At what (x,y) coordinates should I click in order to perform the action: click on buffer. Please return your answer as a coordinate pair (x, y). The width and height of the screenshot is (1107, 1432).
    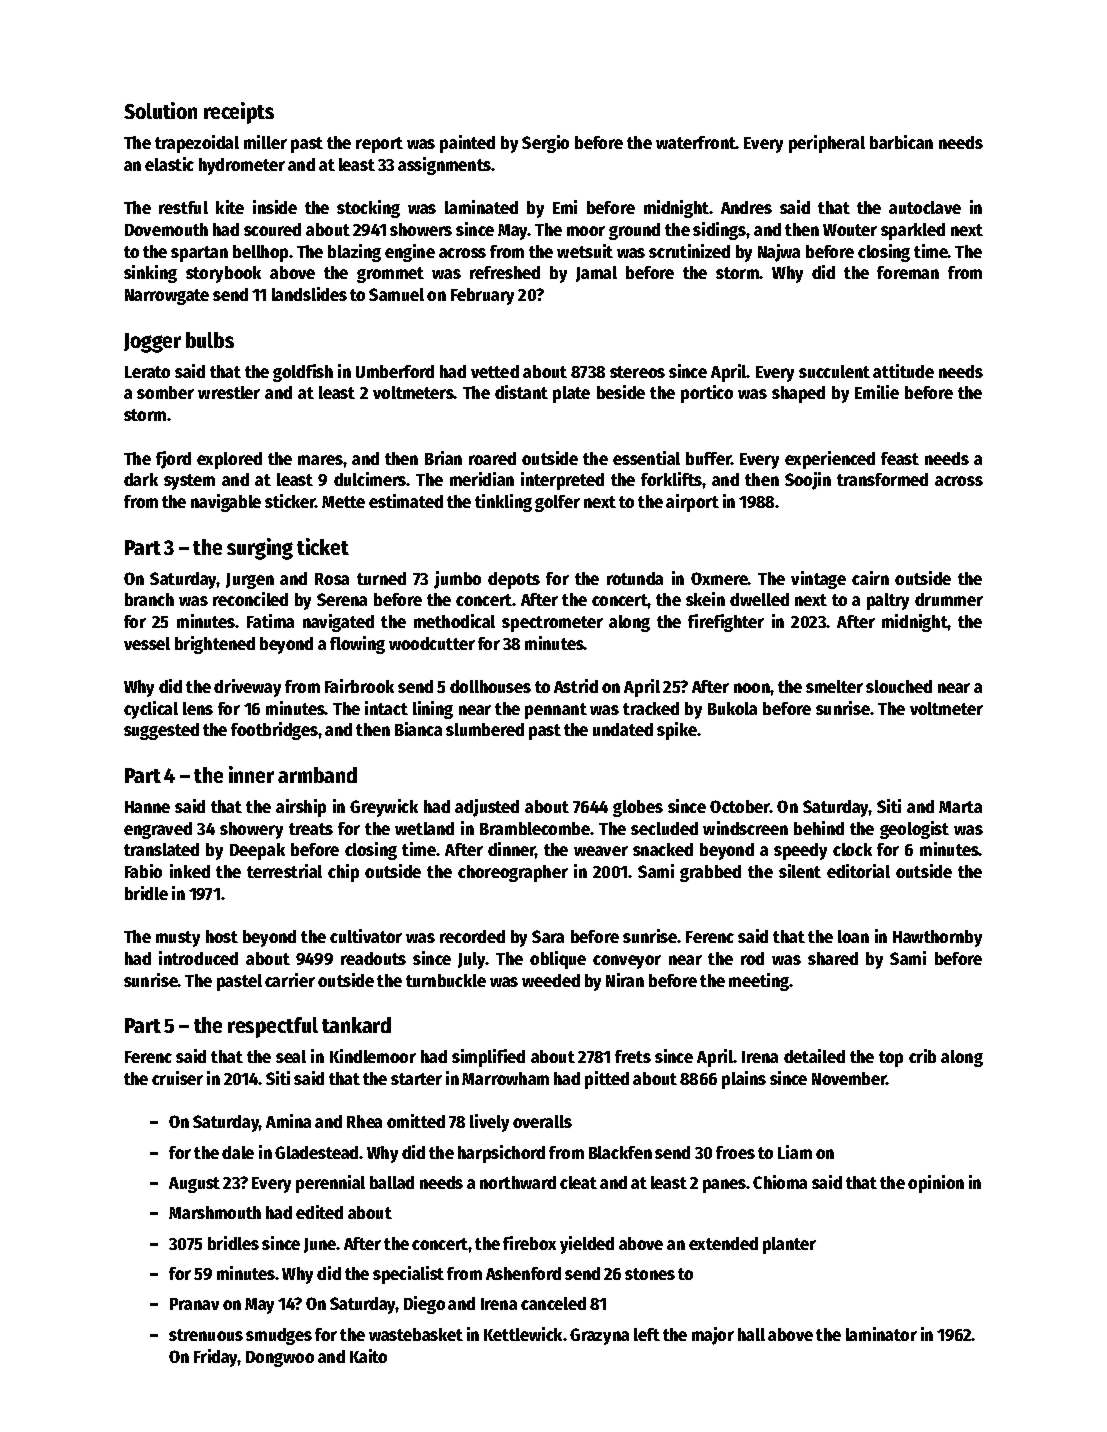
    Looking at the image, I should click on (708, 458).
